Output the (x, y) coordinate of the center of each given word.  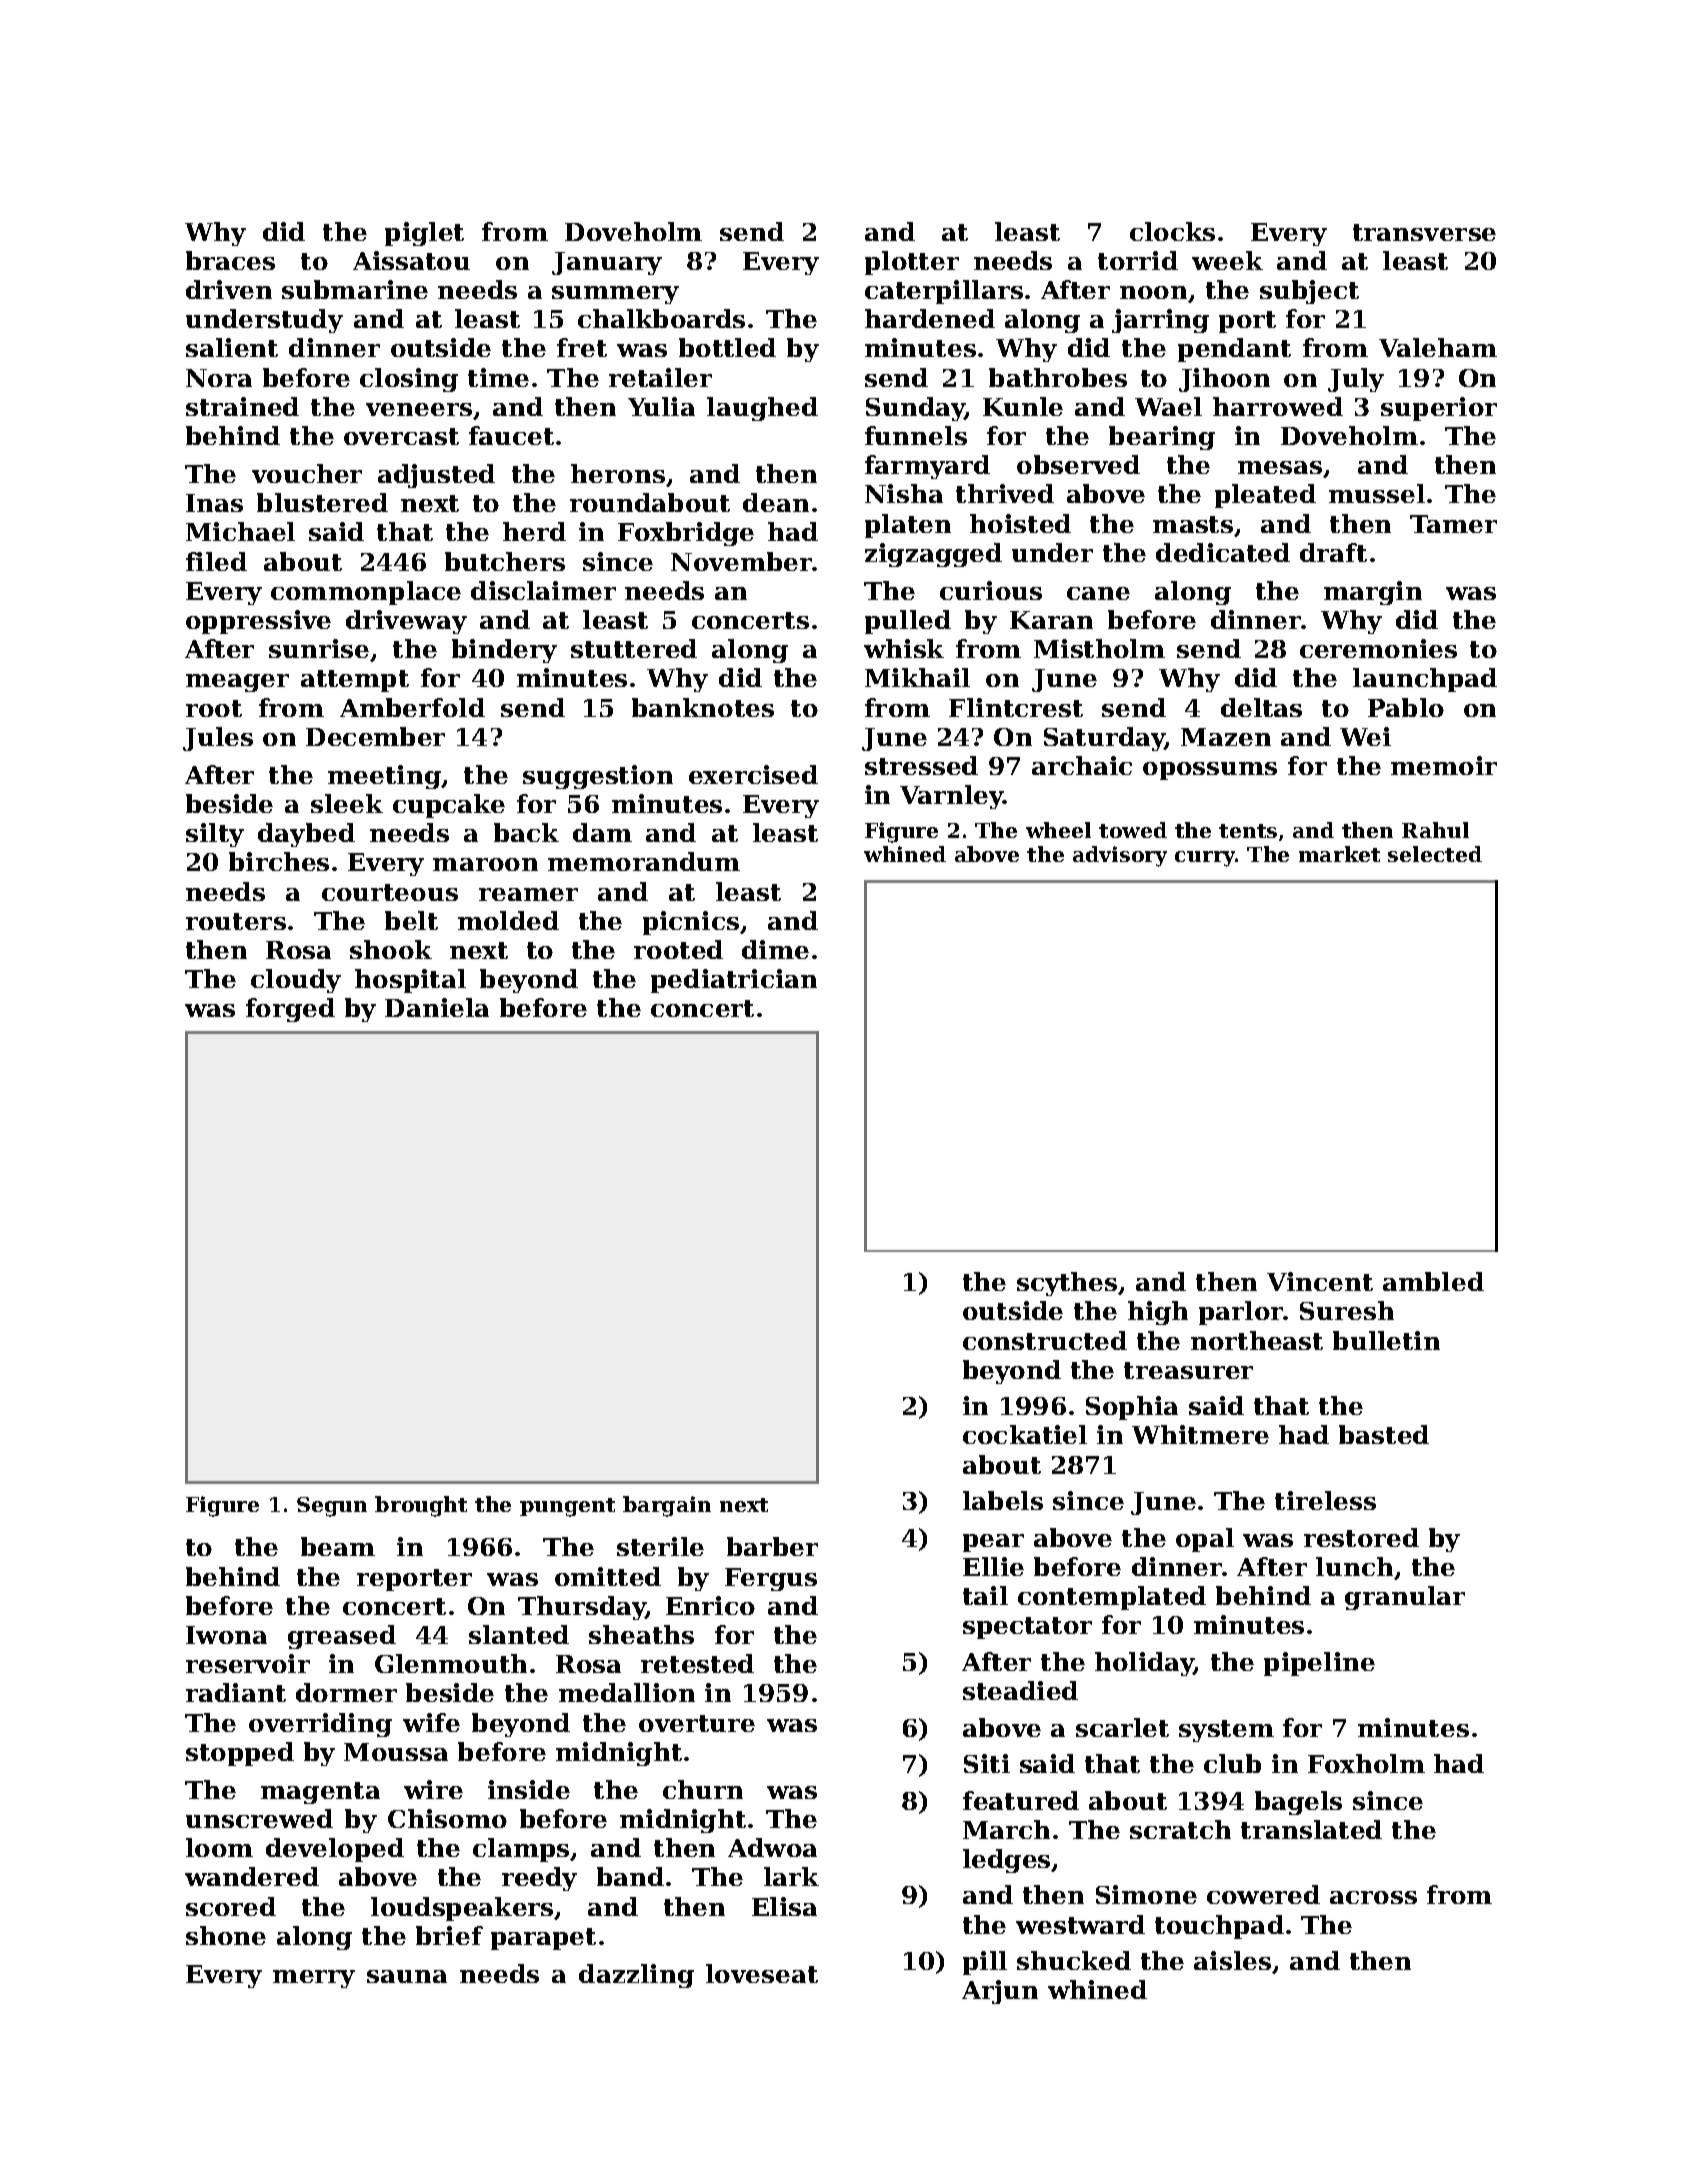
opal (1205, 1540)
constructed (1045, 1340)
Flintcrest (1016, 707)
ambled (1433, 1281)
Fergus (771, 1579)
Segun (332, 1507)
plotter (912, 263)
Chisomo (447, 1818)
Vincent (1320, 1281)
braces (230, 260)
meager (237, 683)
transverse (1424, 232)
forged (290, 1010)
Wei (1365, 736)
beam (338, 1546)
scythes (1067, 1284)
